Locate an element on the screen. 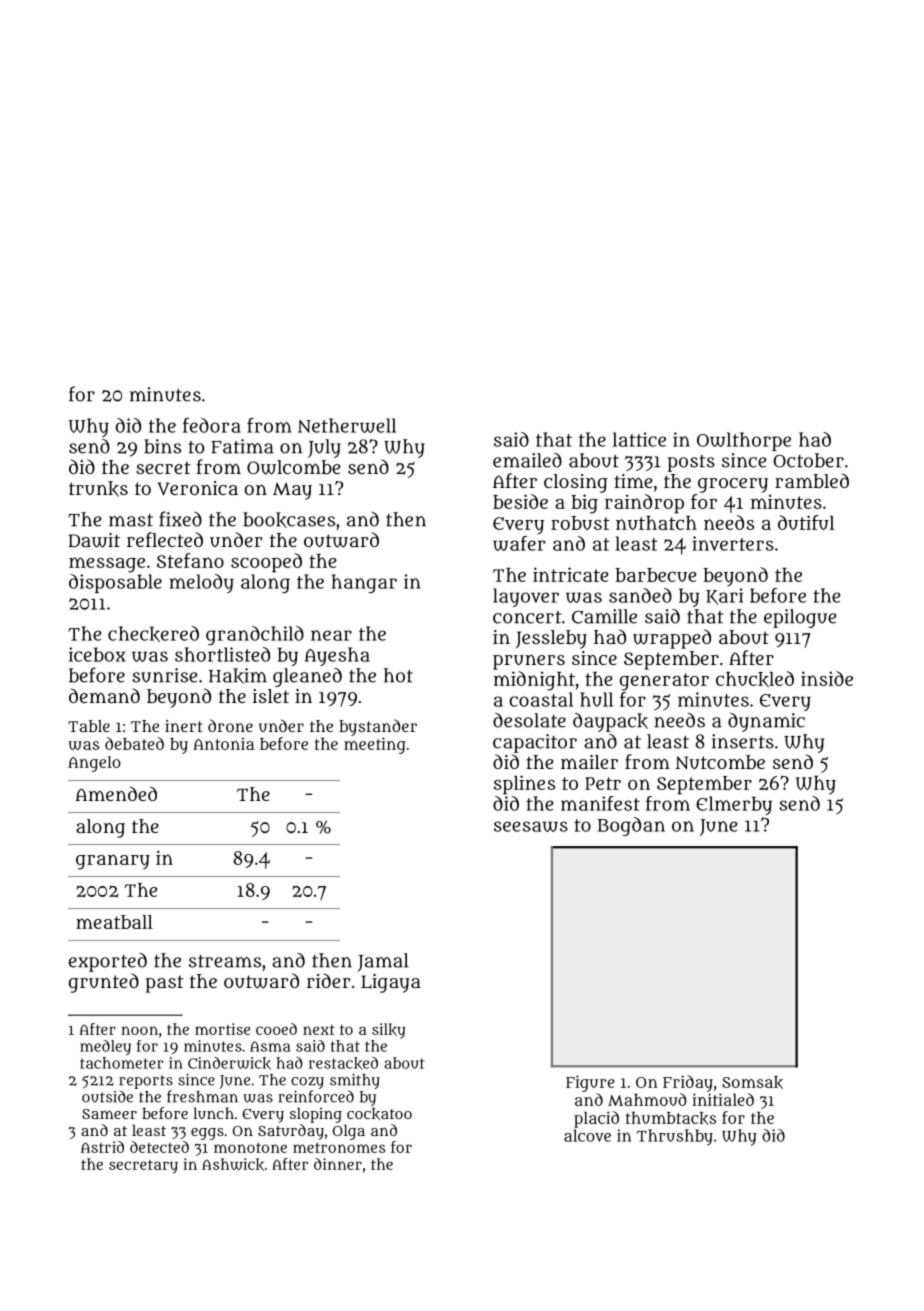 Image resolution: width=924 pixels, height=1311 pixels. detected is located at coordinates (159, 1147).
